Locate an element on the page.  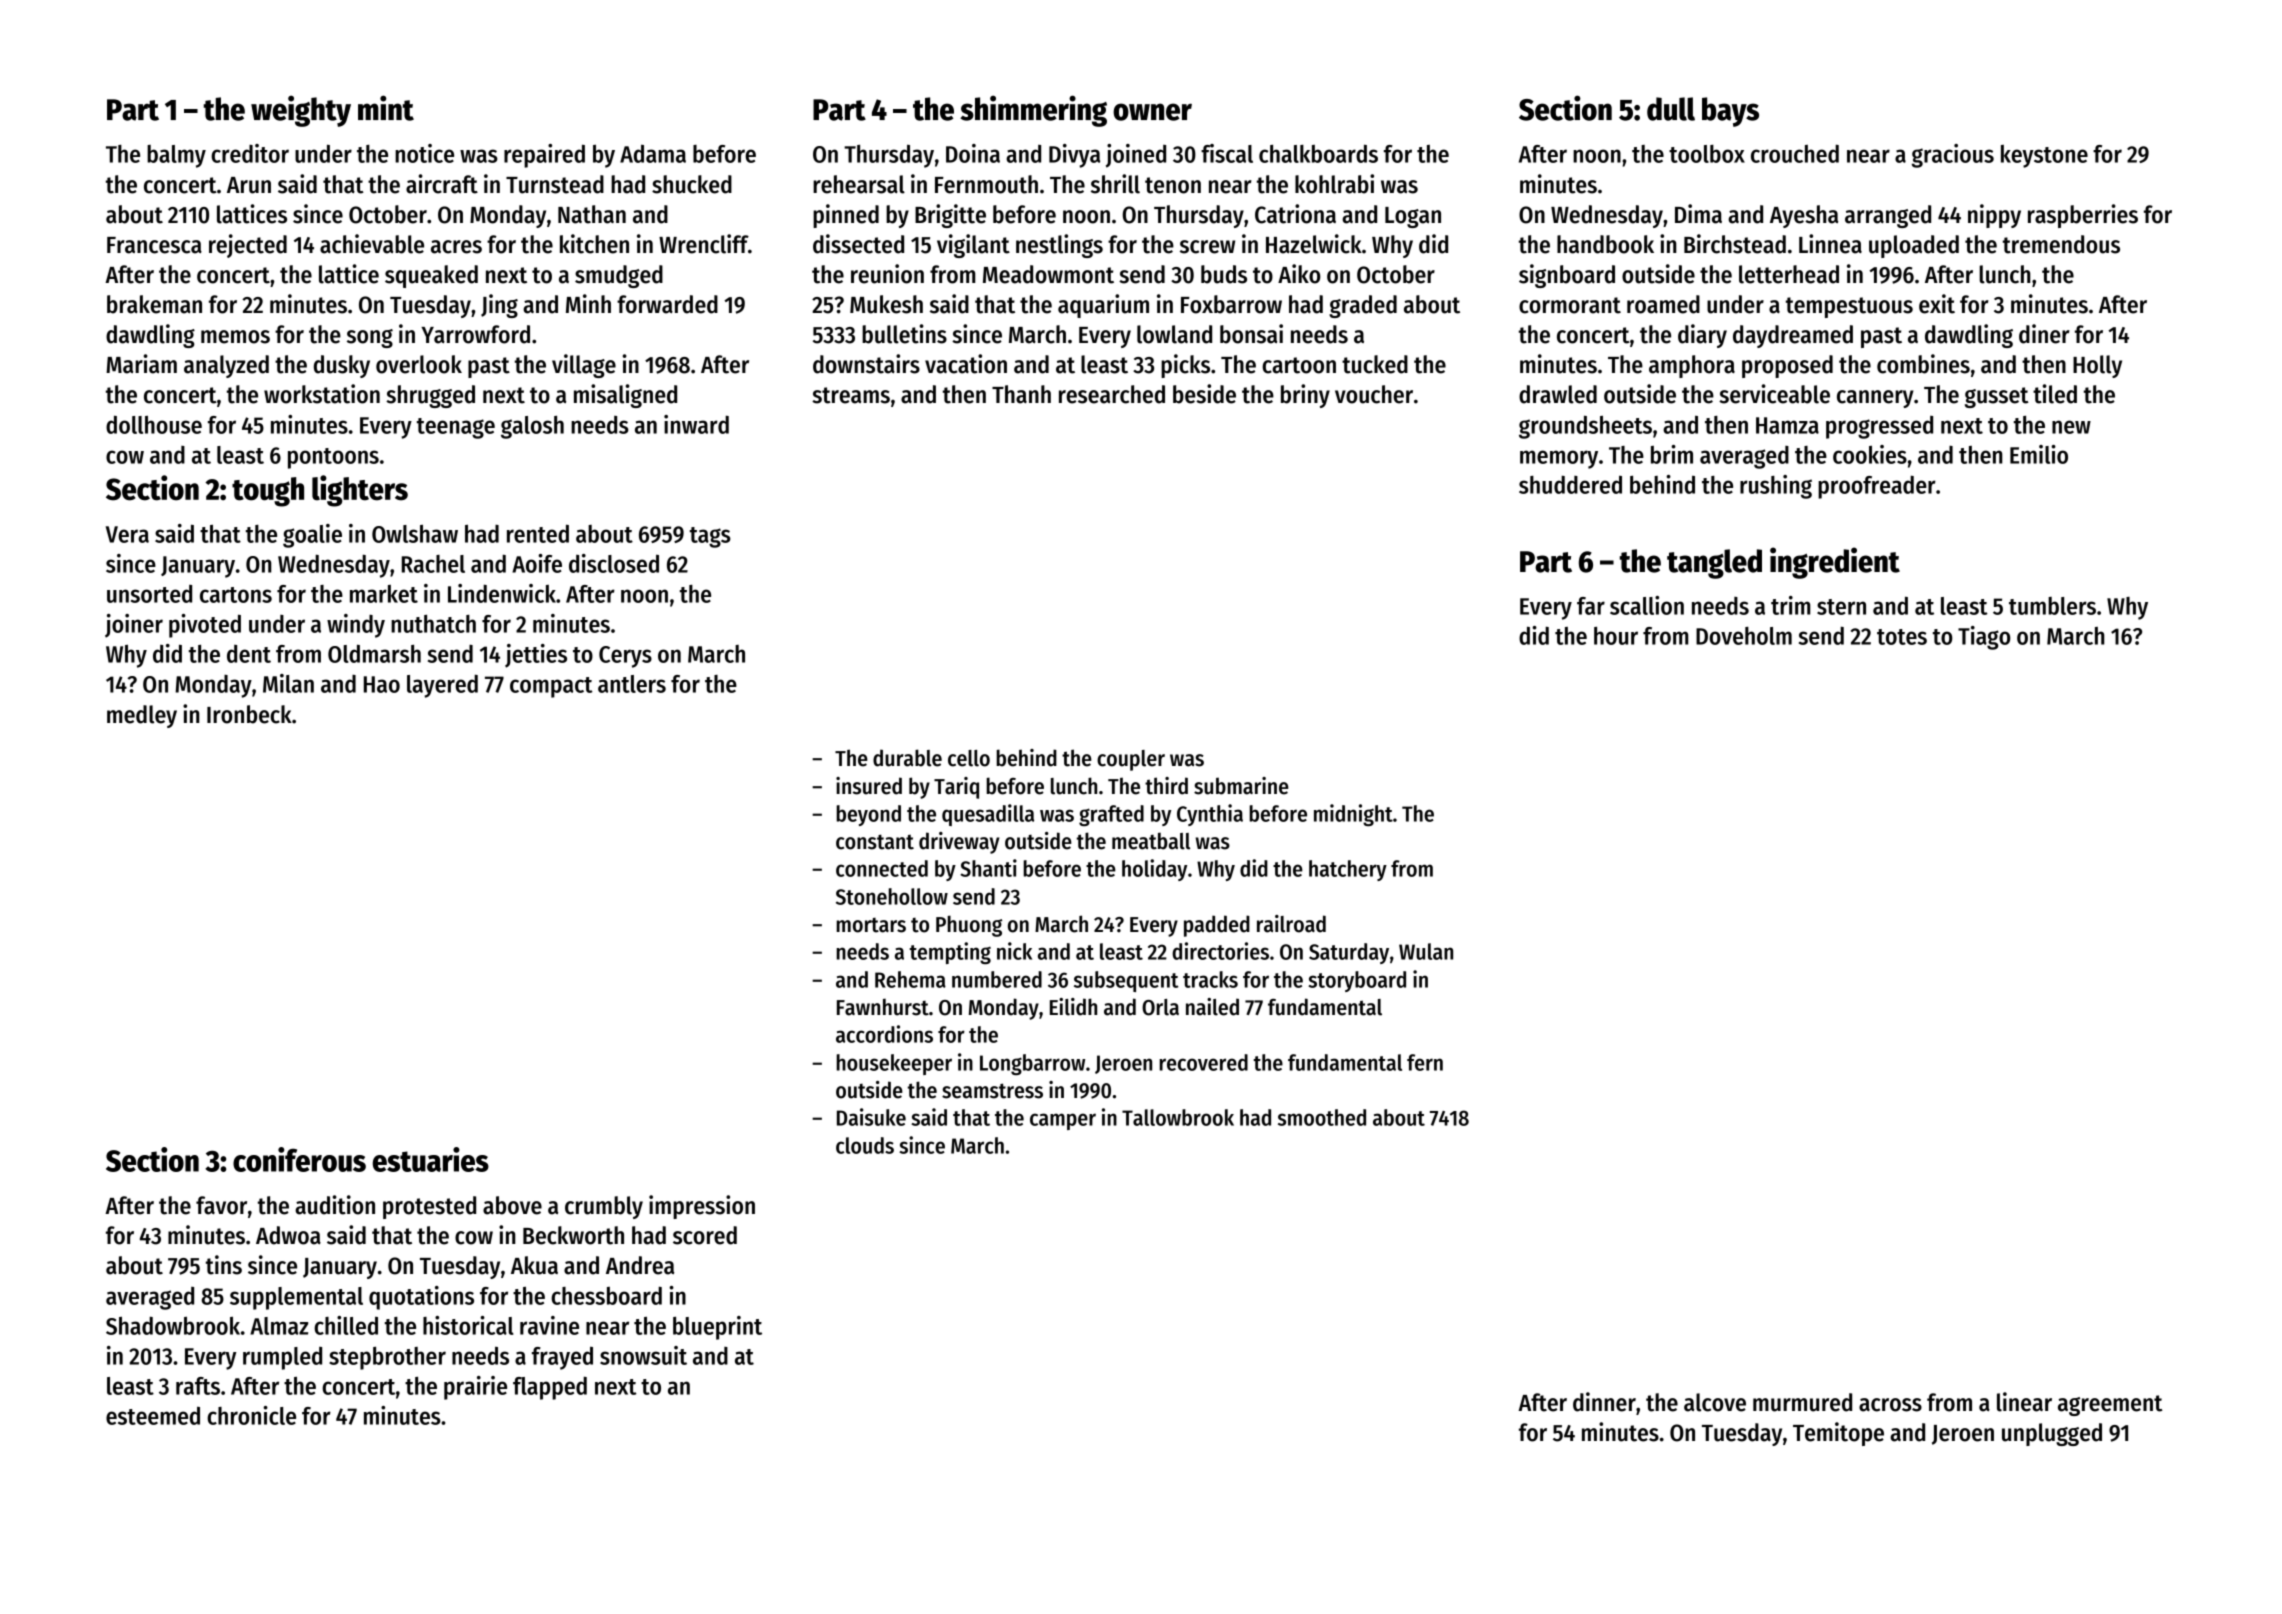
dollhouse is located at coordinates (154, 425).
